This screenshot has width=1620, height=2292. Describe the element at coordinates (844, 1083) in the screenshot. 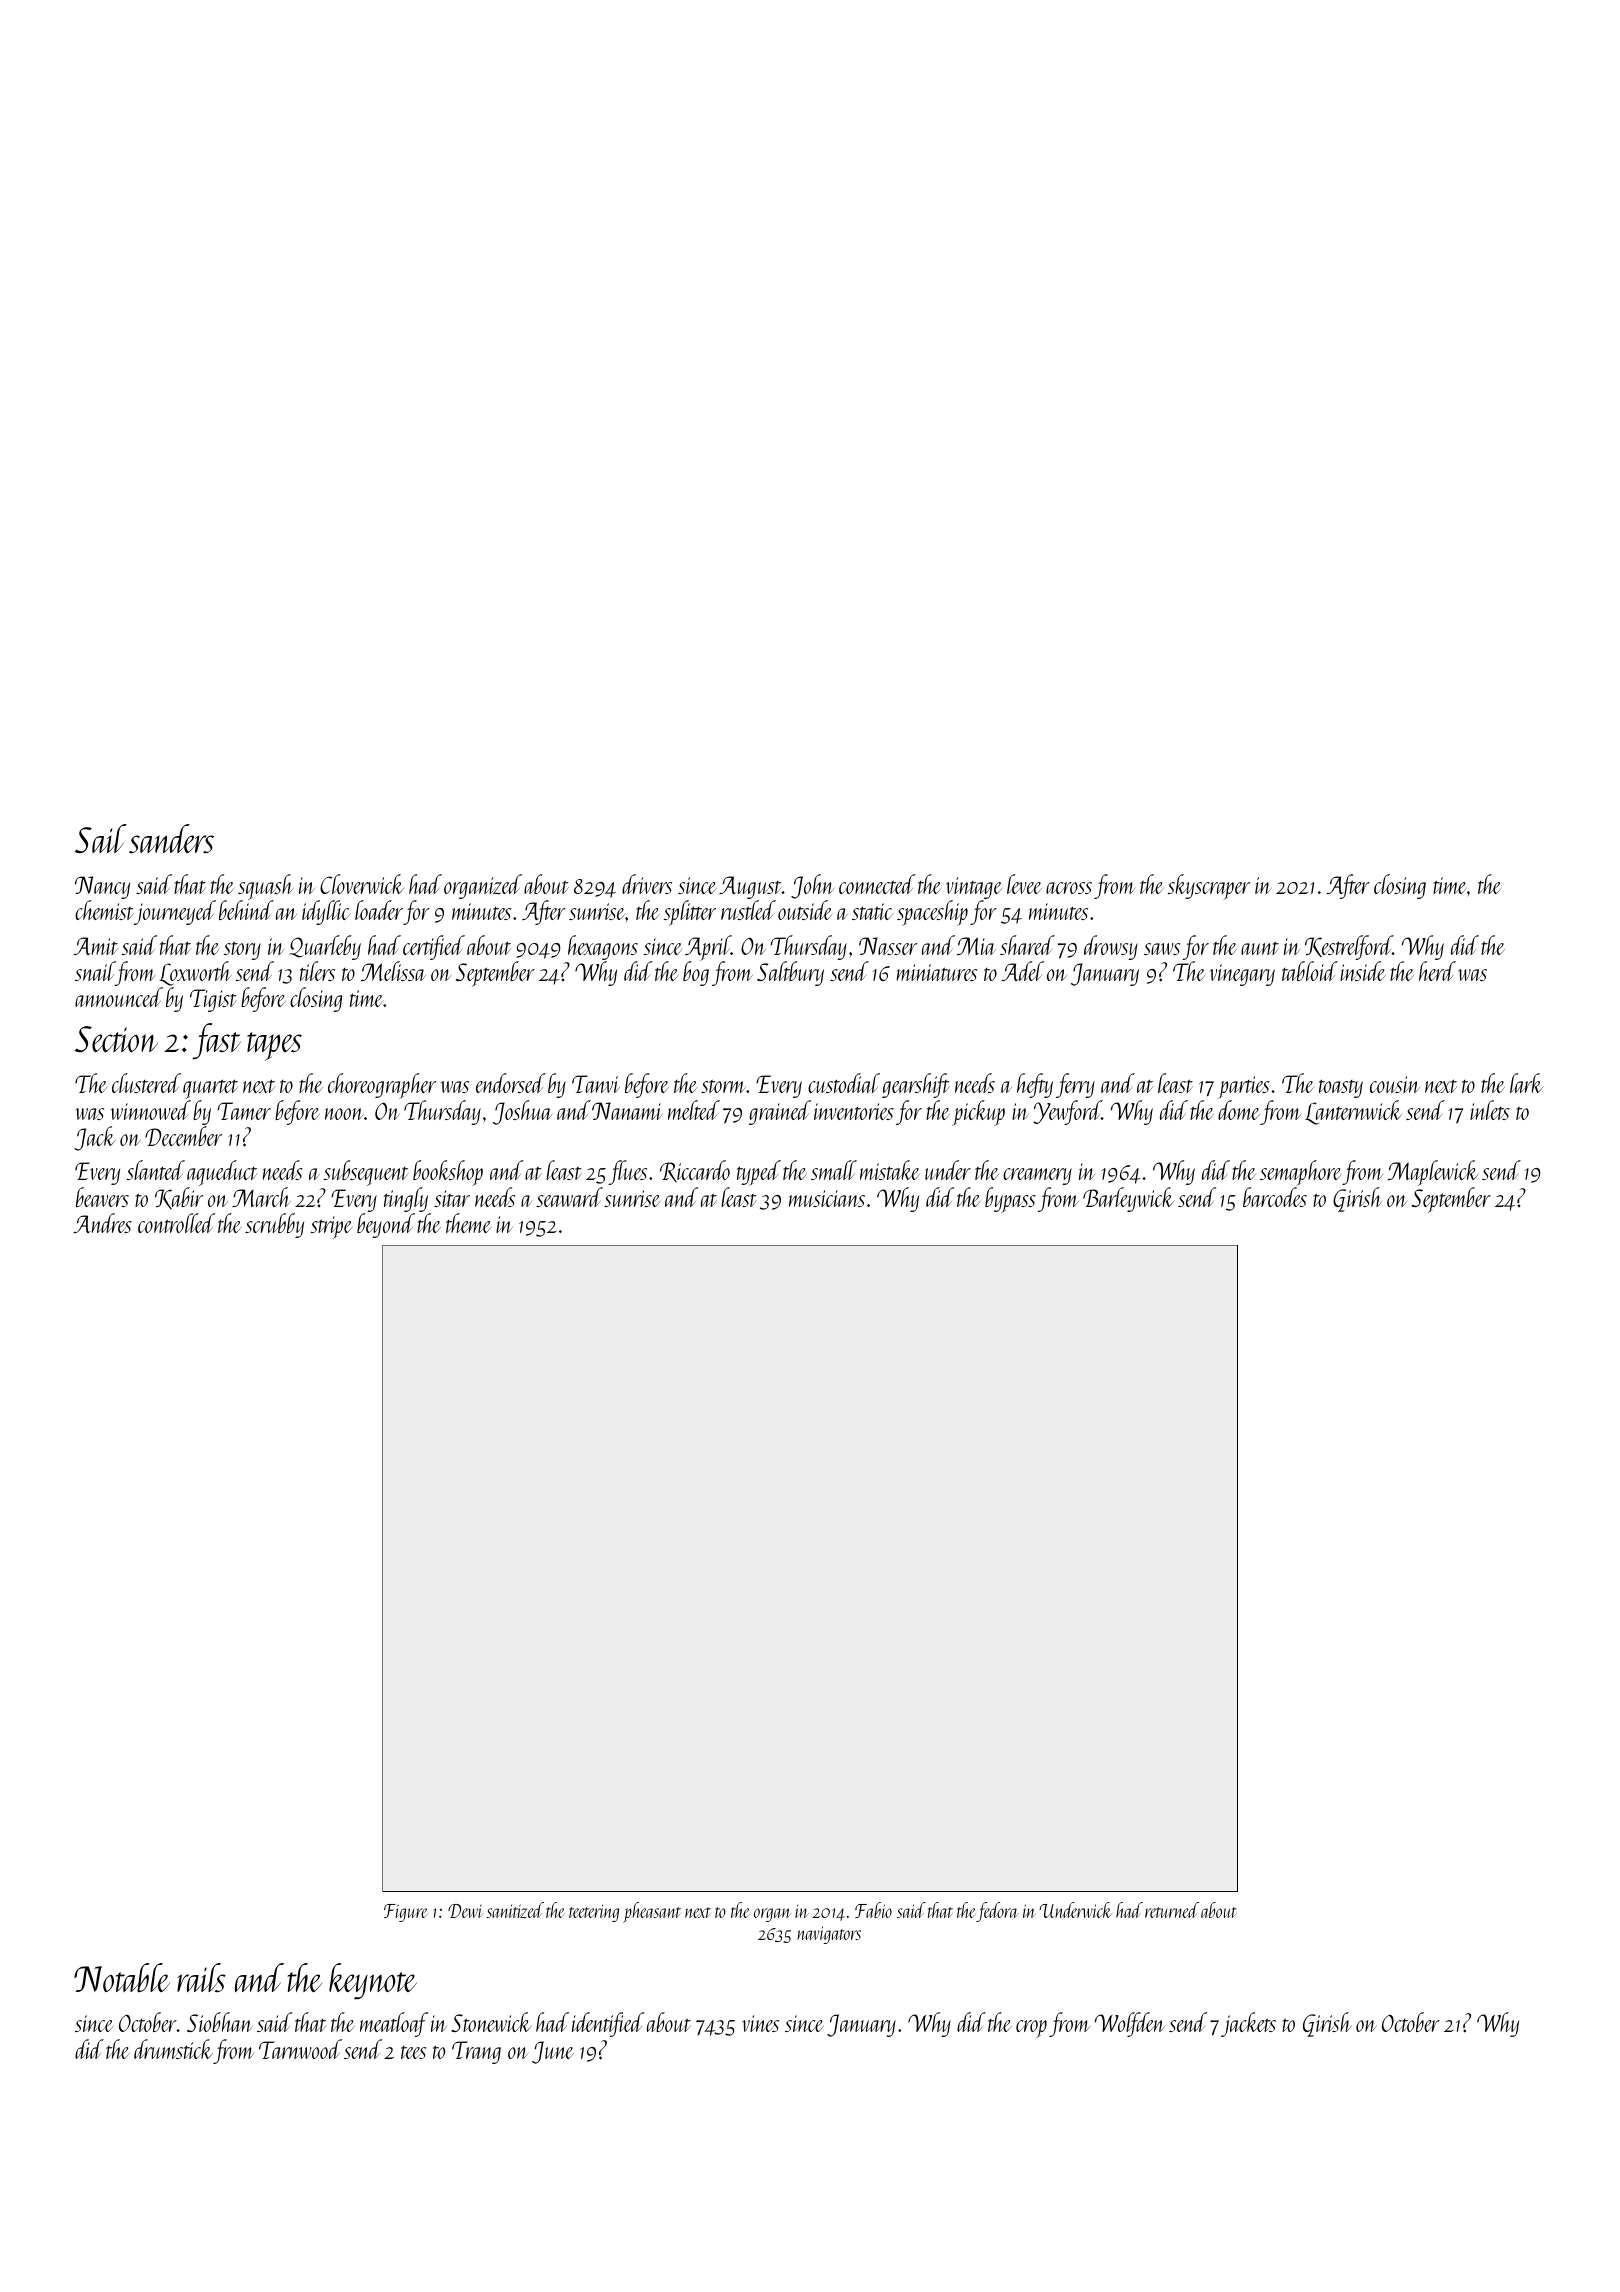

I see `custodial` at that location.
